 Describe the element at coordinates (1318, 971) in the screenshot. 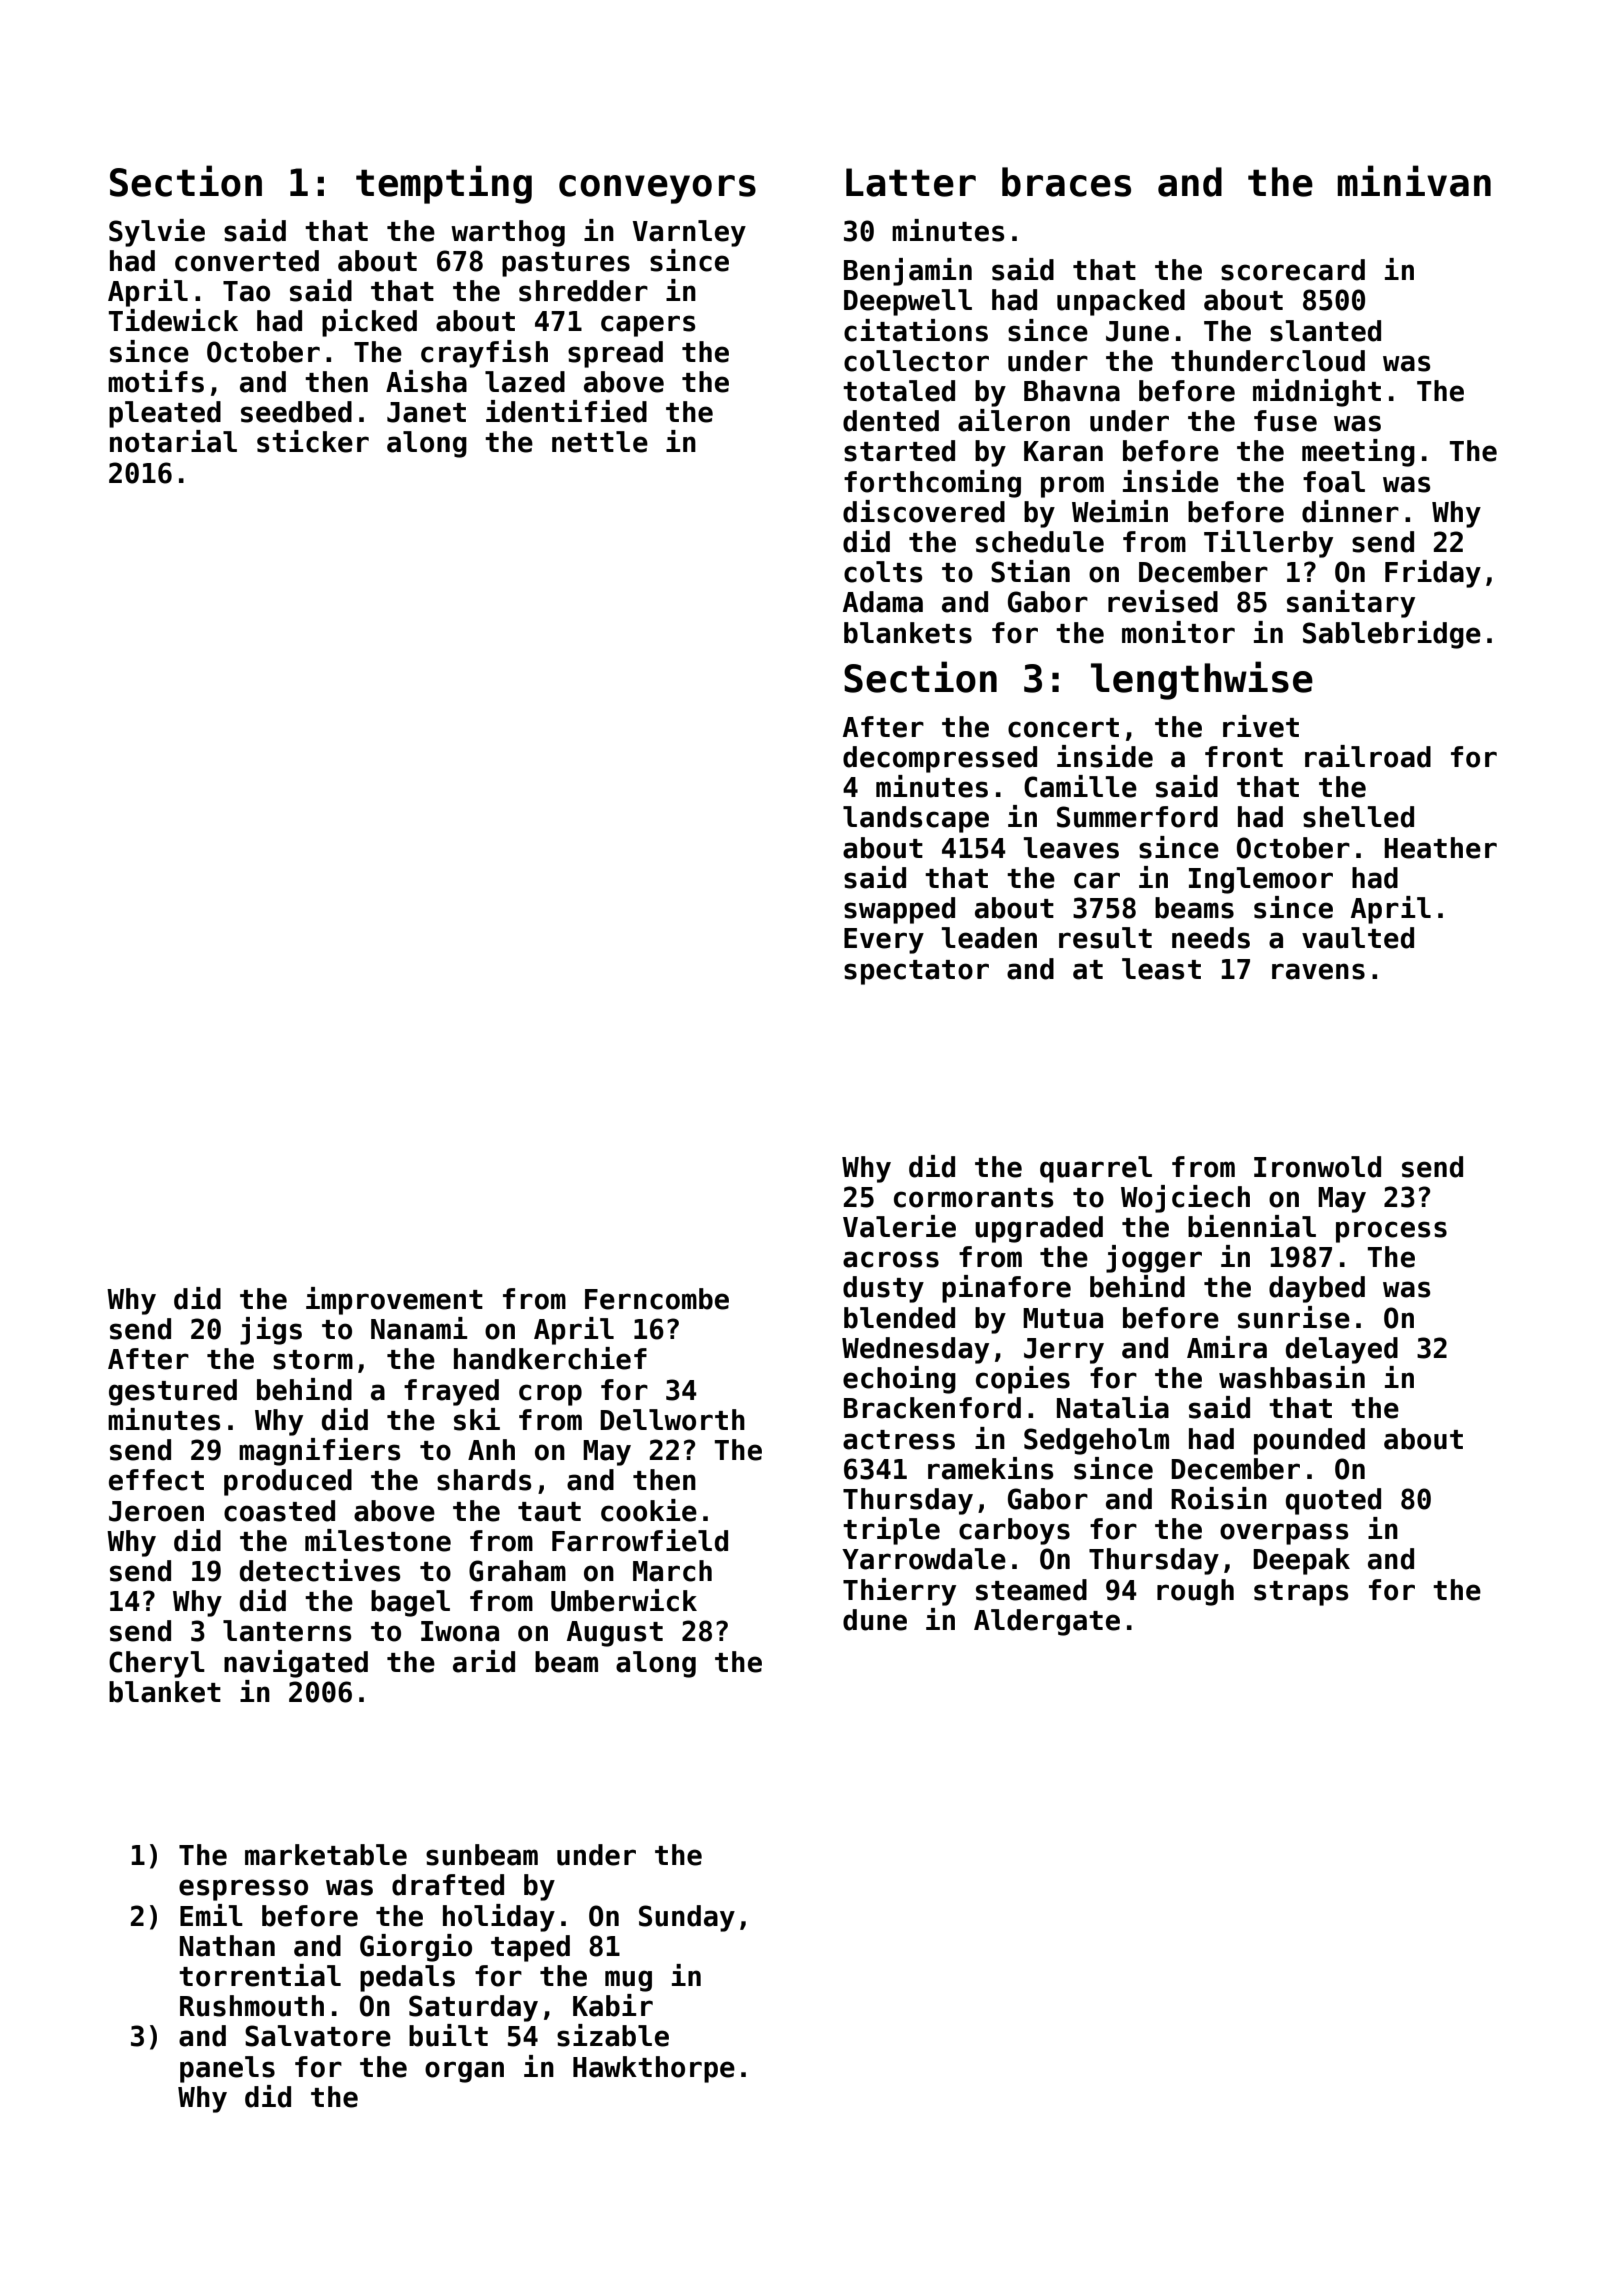

I see `ravens` at that location.
